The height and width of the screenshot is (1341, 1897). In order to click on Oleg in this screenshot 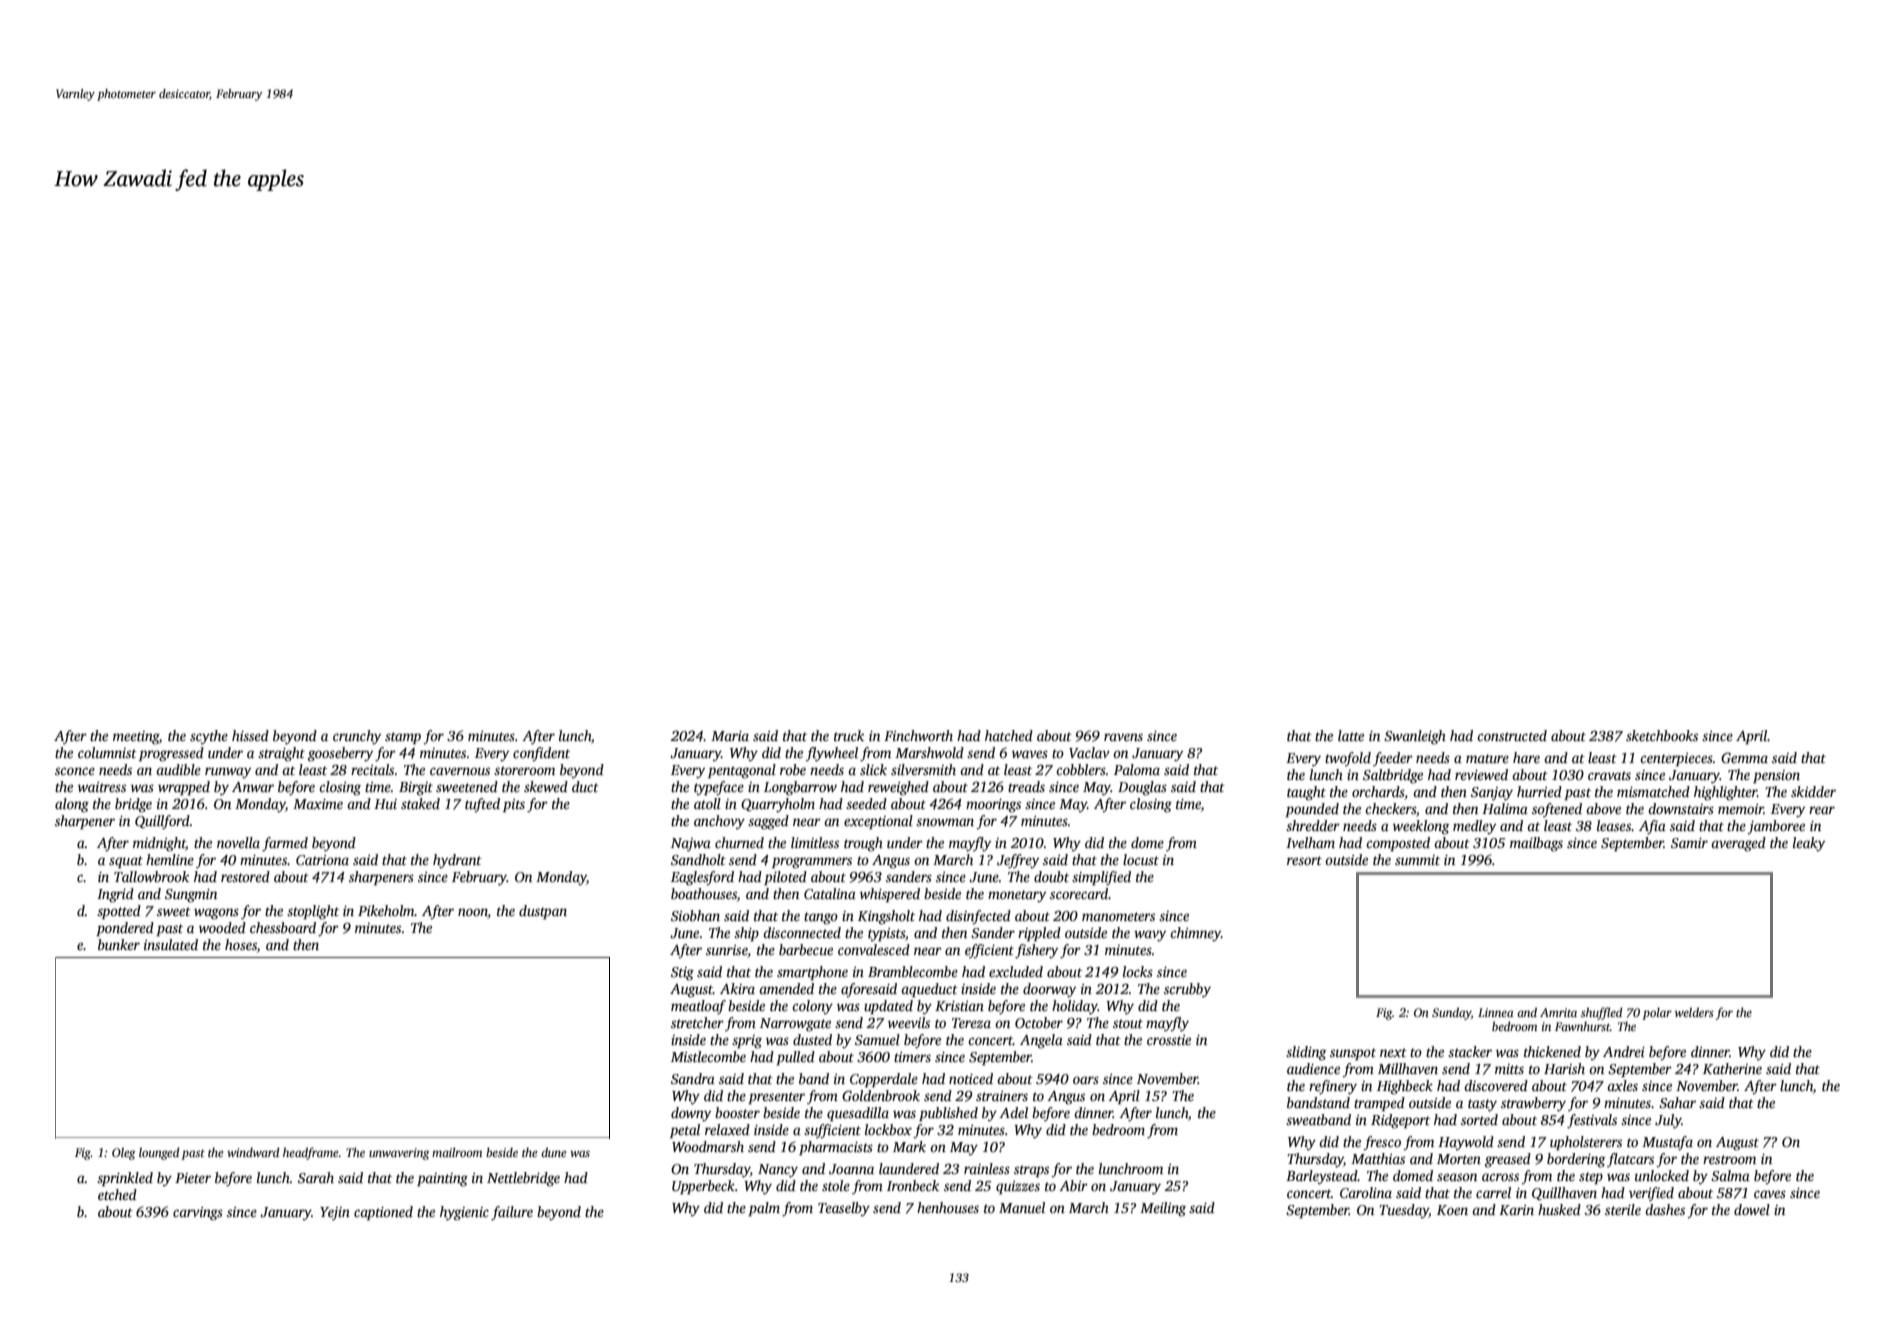, I will do `click(123, 1153)`.
